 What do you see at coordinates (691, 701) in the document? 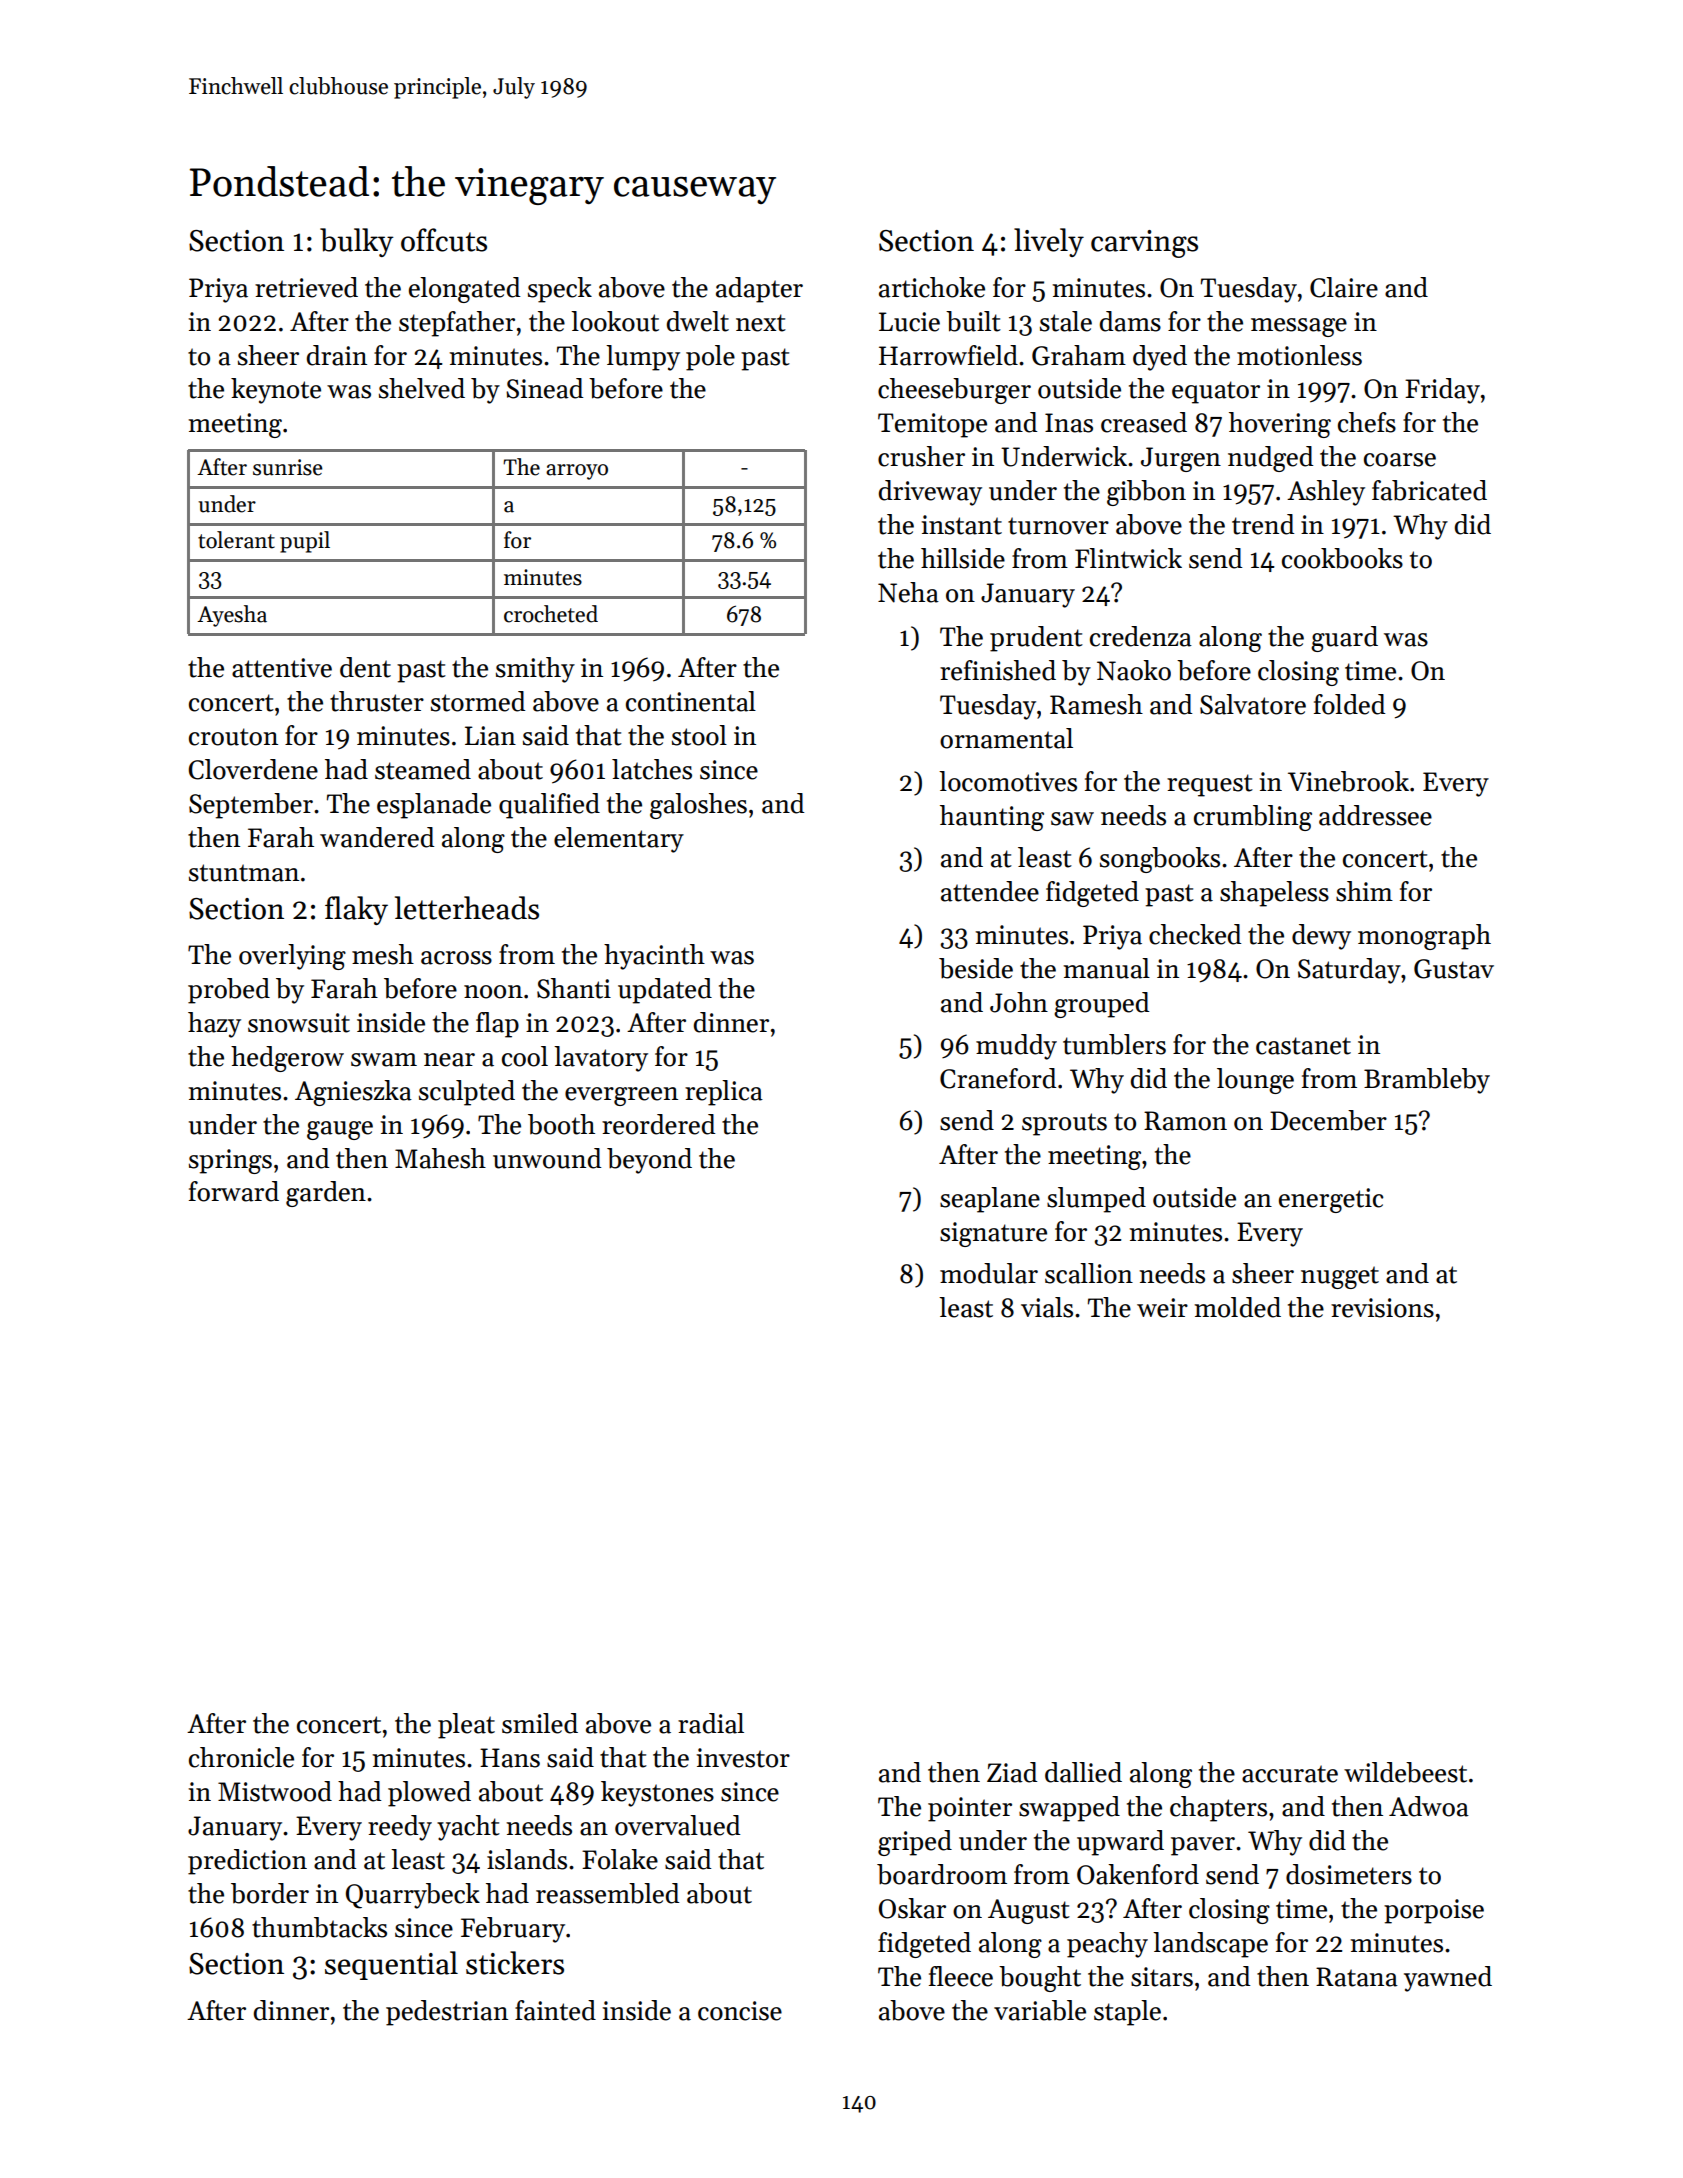
I see `continental` at bounding box center [691, 701].
